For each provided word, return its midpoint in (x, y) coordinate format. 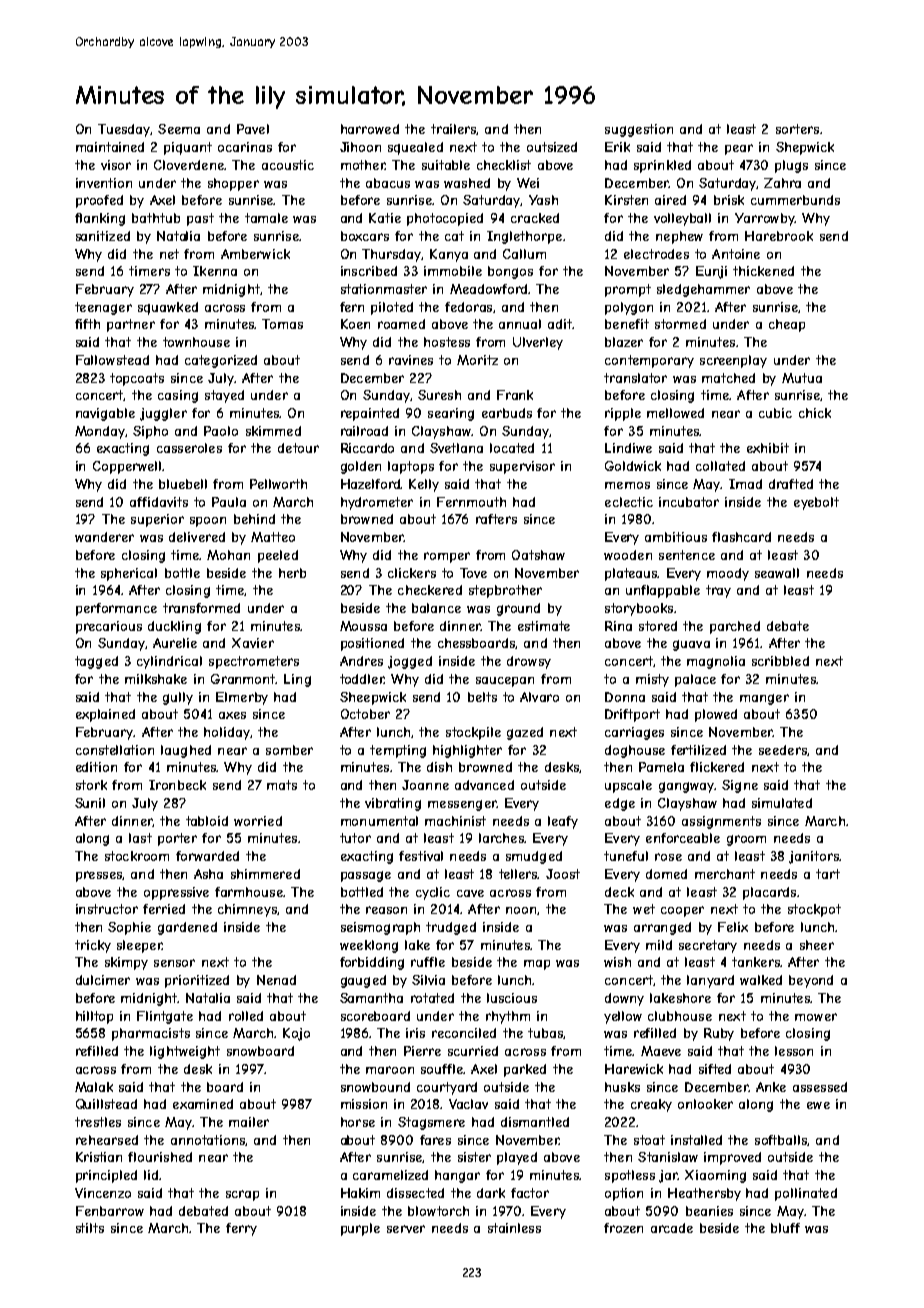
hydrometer (377, 503)
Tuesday (124, 130)
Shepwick (805, 148)
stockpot (814, 910)
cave (470, 893)
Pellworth (278, 484)
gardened (187, 928)
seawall (777, 573)
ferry (241, 1229)
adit (560, 324)
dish (439, 767)
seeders (783, 750)
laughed (186, 751)
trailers (453, 129)
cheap (787, 325)
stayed (224, 396)
